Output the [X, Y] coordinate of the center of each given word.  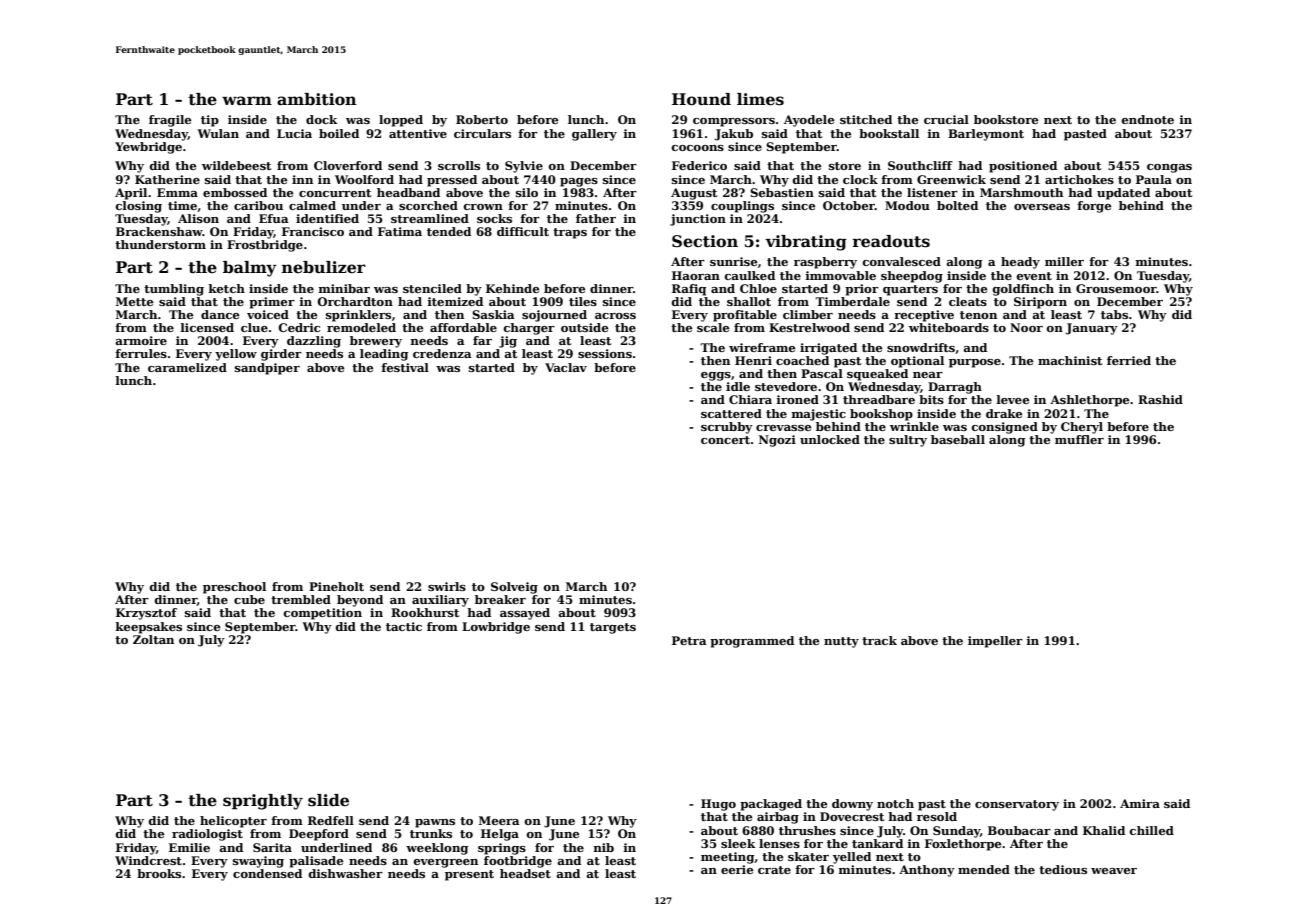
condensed [267, 873]
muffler [1079, 439]
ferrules [141, 353]
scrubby [727, 428]
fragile [170, 121]
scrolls [459, 165]
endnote [1148, 119]
